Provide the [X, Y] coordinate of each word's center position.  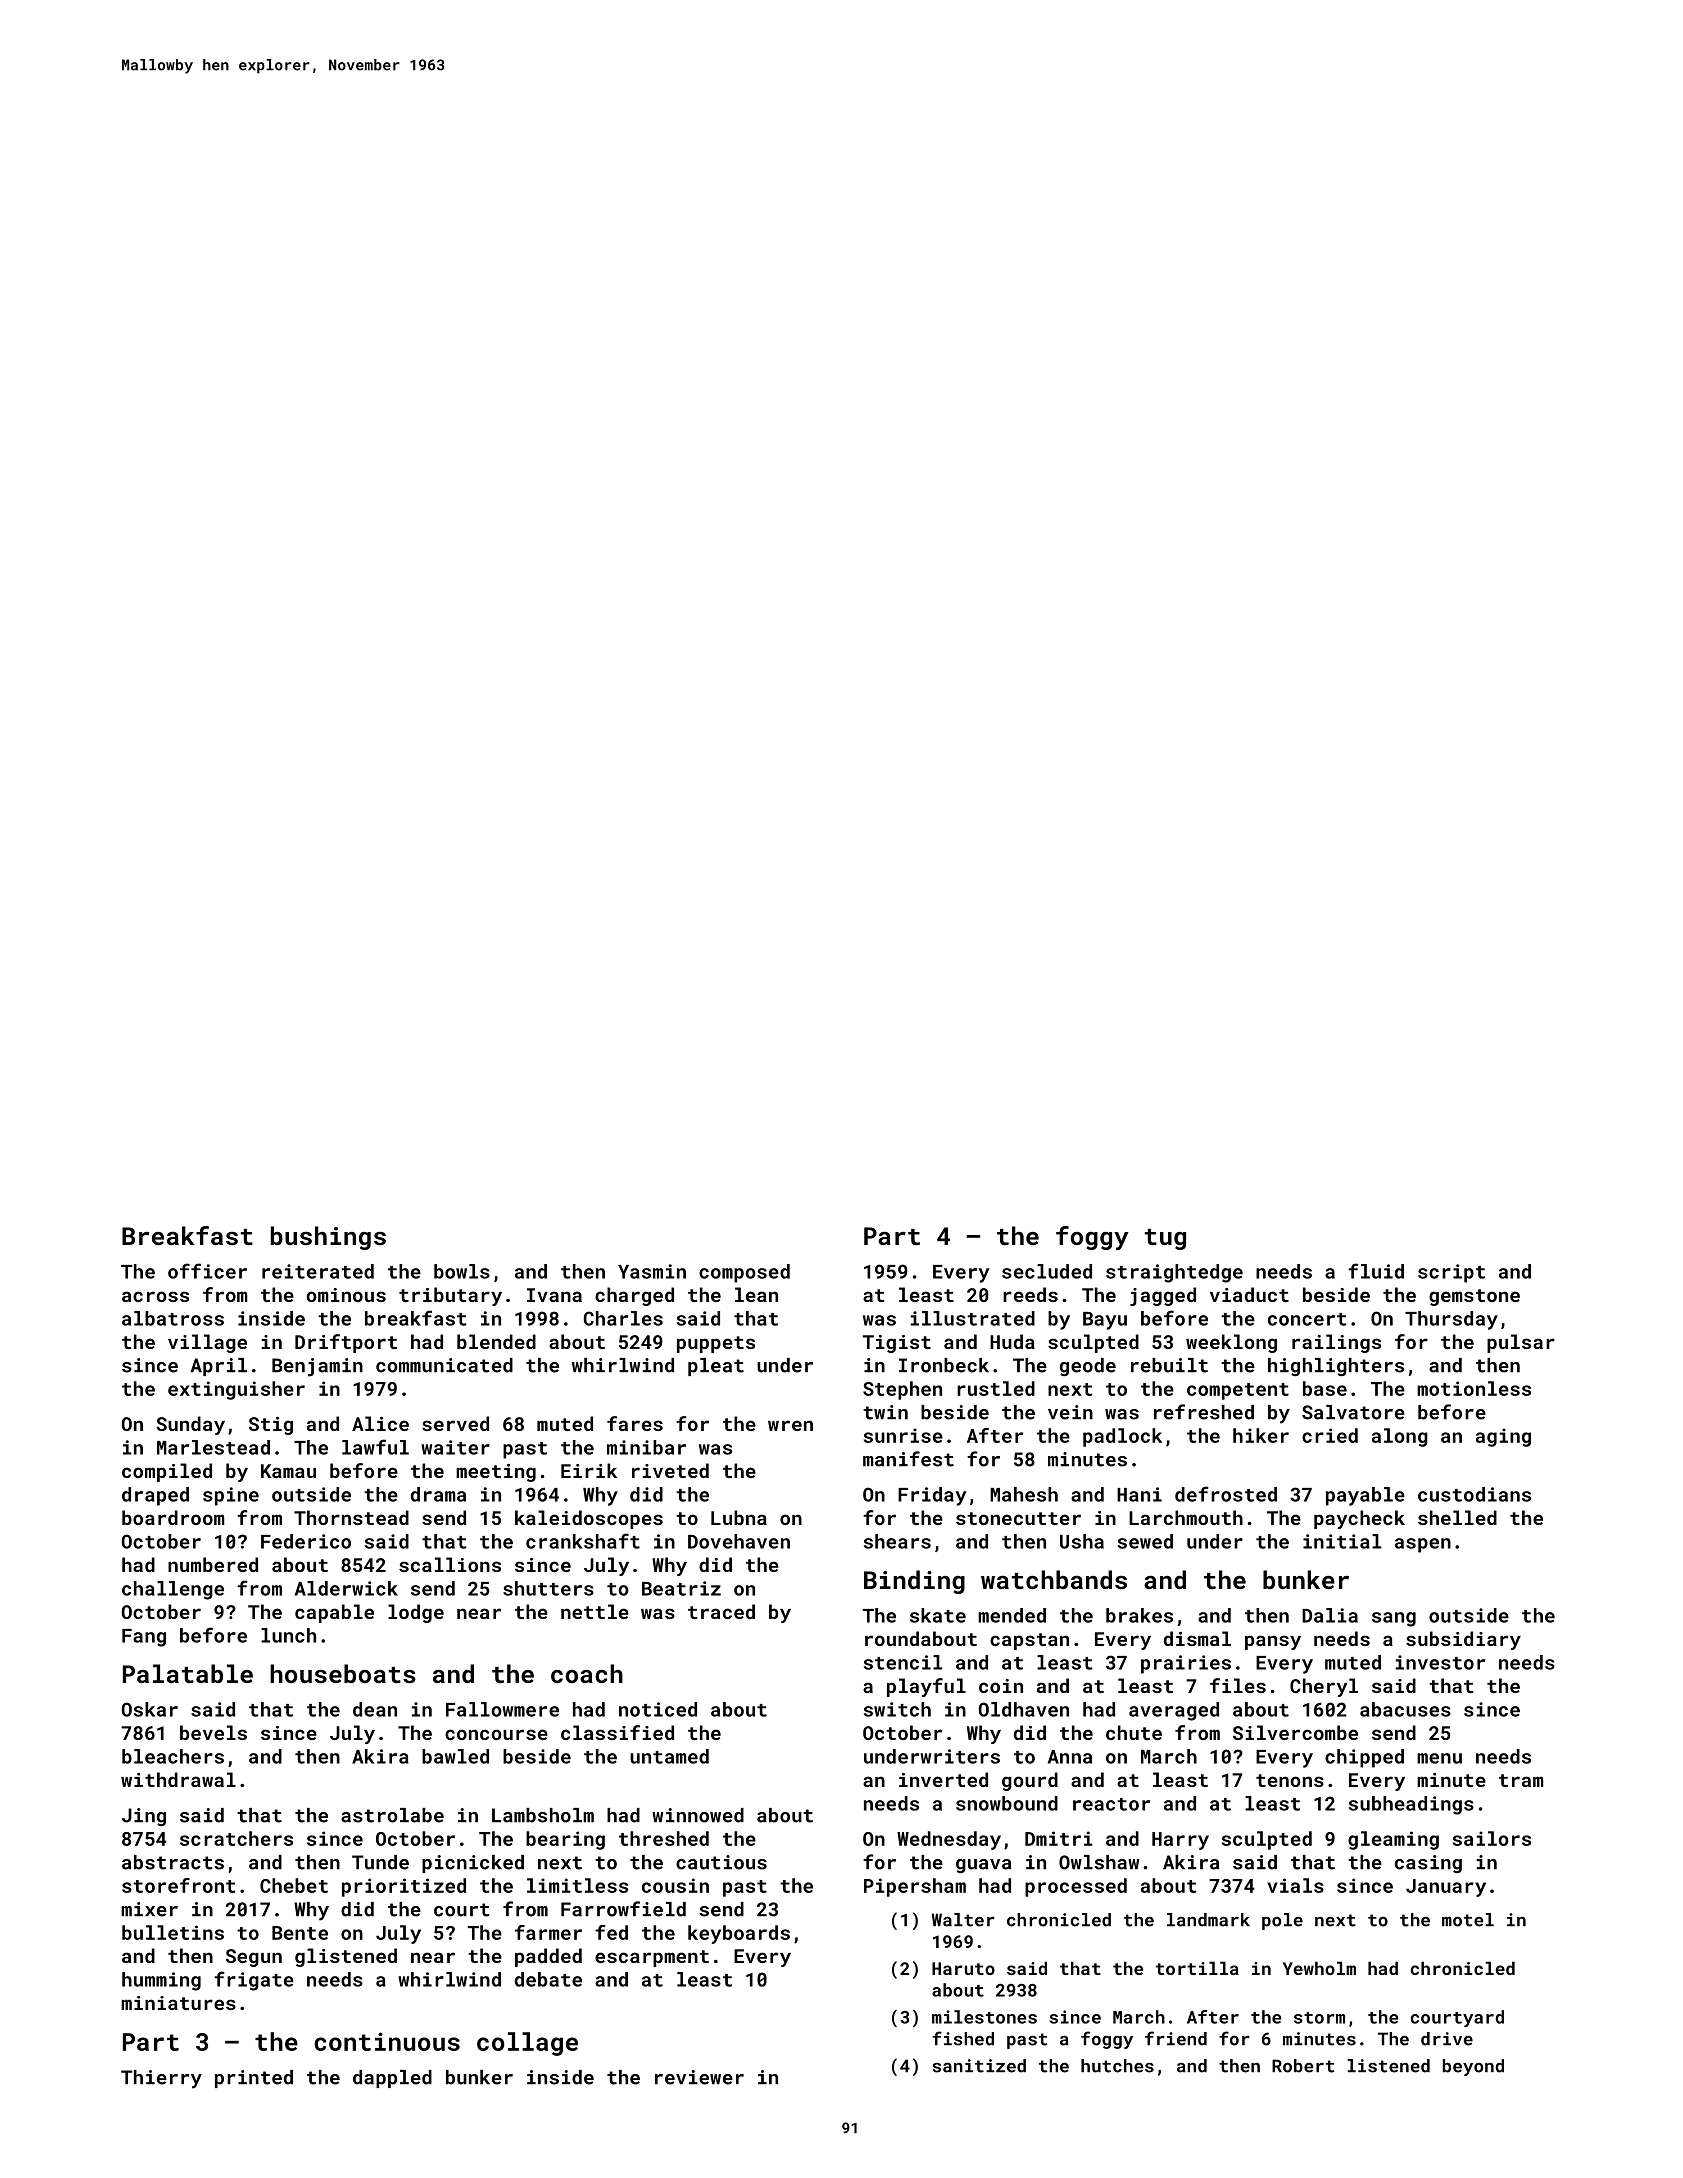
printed [254, 2079]
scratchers [236, 1838]
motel [1468, 1920]
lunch [288, 1635]
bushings [328, 1238]
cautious [721, 1862]
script [1451, 1273]
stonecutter [1018, 1518]
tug [1165, 1239]
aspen [1423, 1545]
